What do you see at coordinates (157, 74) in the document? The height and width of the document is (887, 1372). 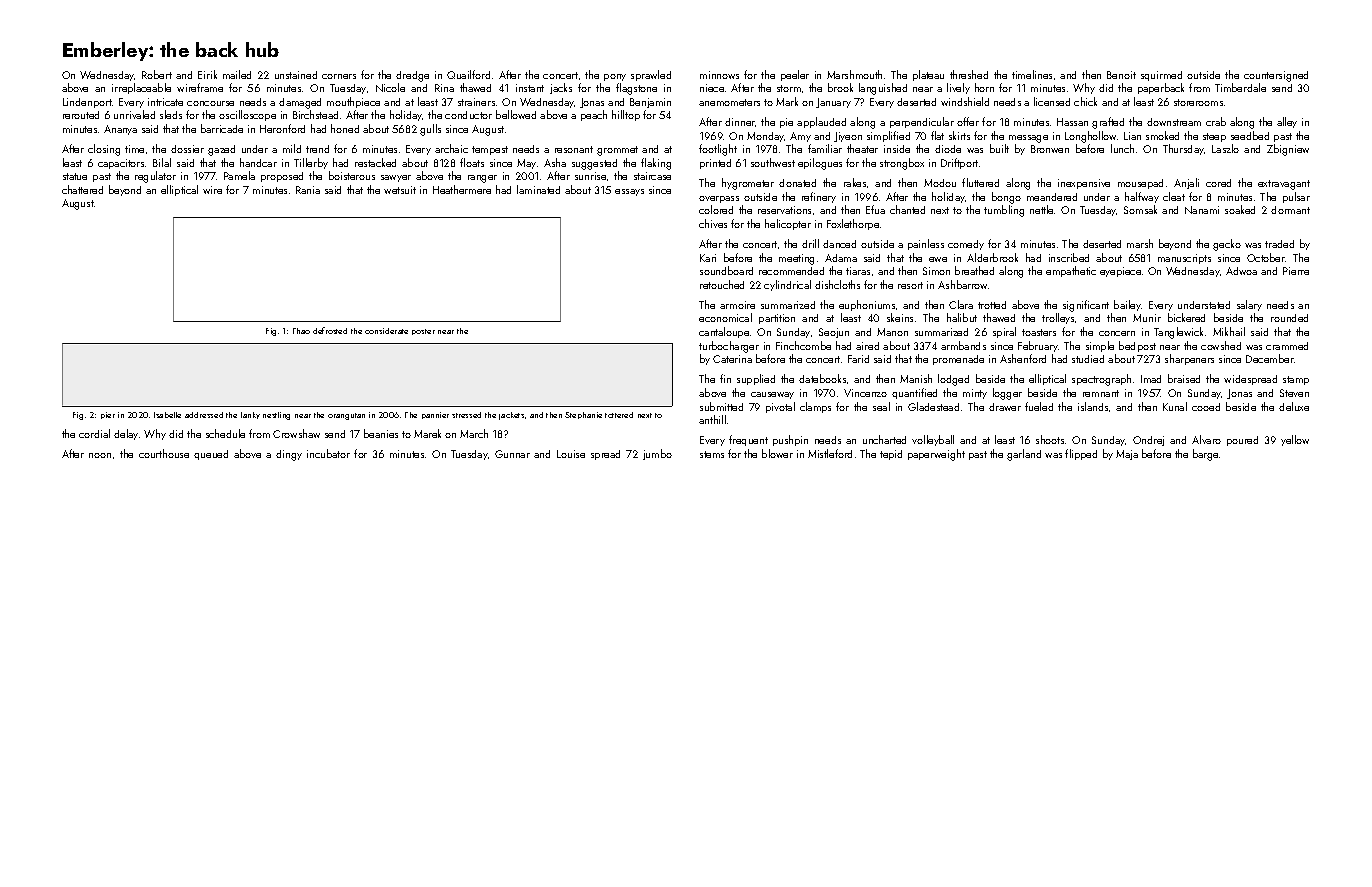 I see `Robert` at bounding box center [157, 74].
